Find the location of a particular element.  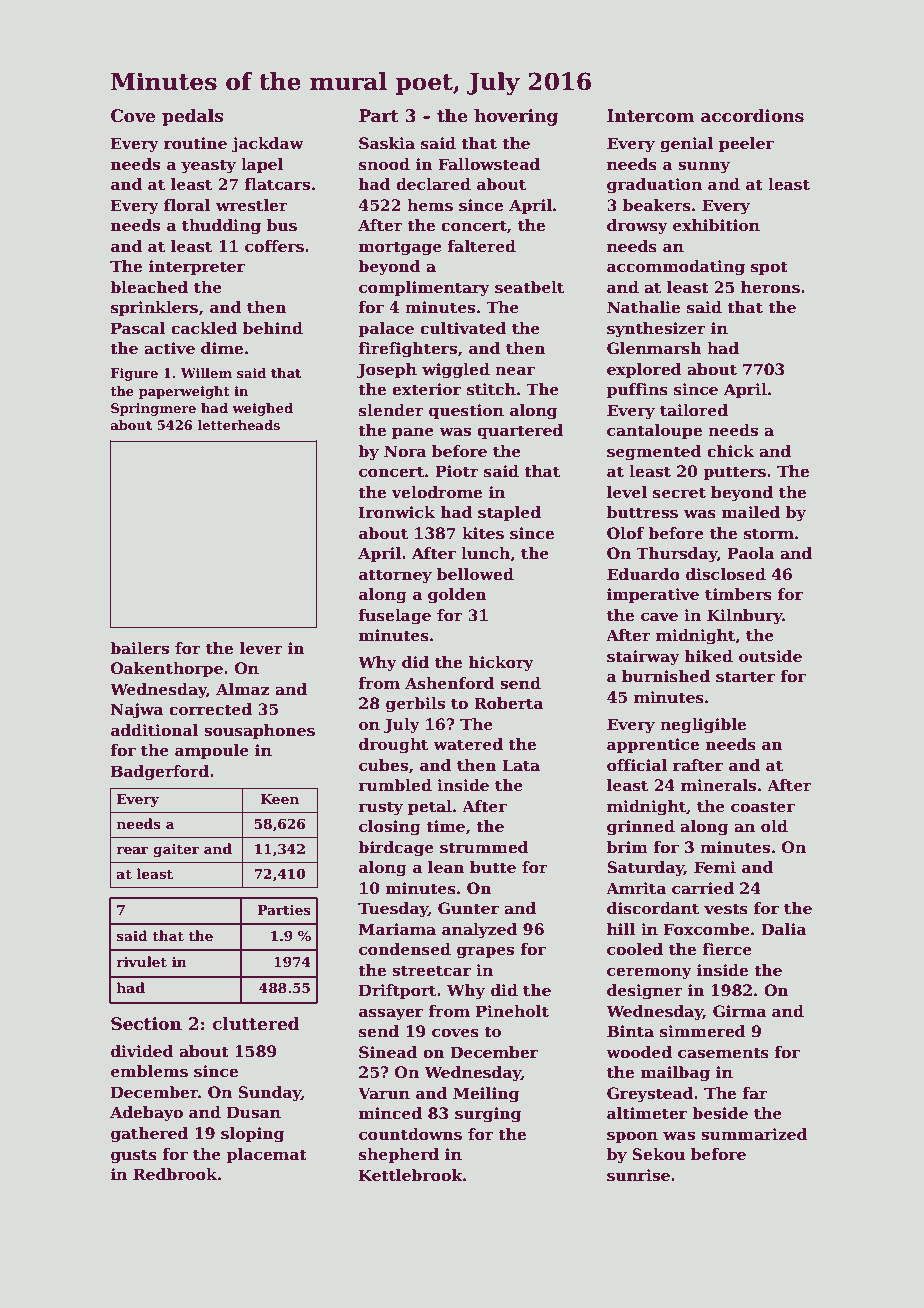

jackdaw is located at coordinates (267, 145).
